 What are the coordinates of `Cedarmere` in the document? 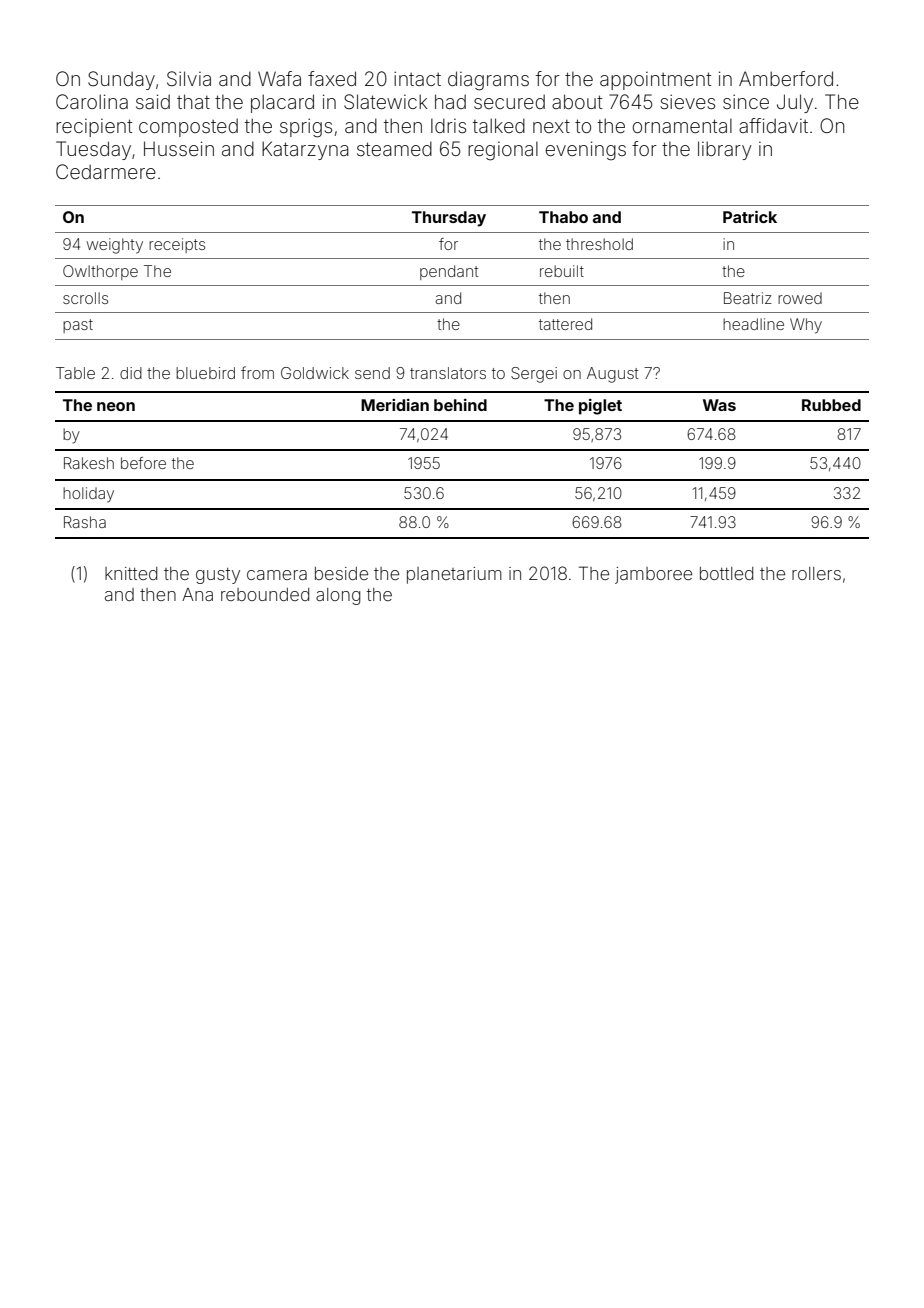 It's located at (106, 171).
